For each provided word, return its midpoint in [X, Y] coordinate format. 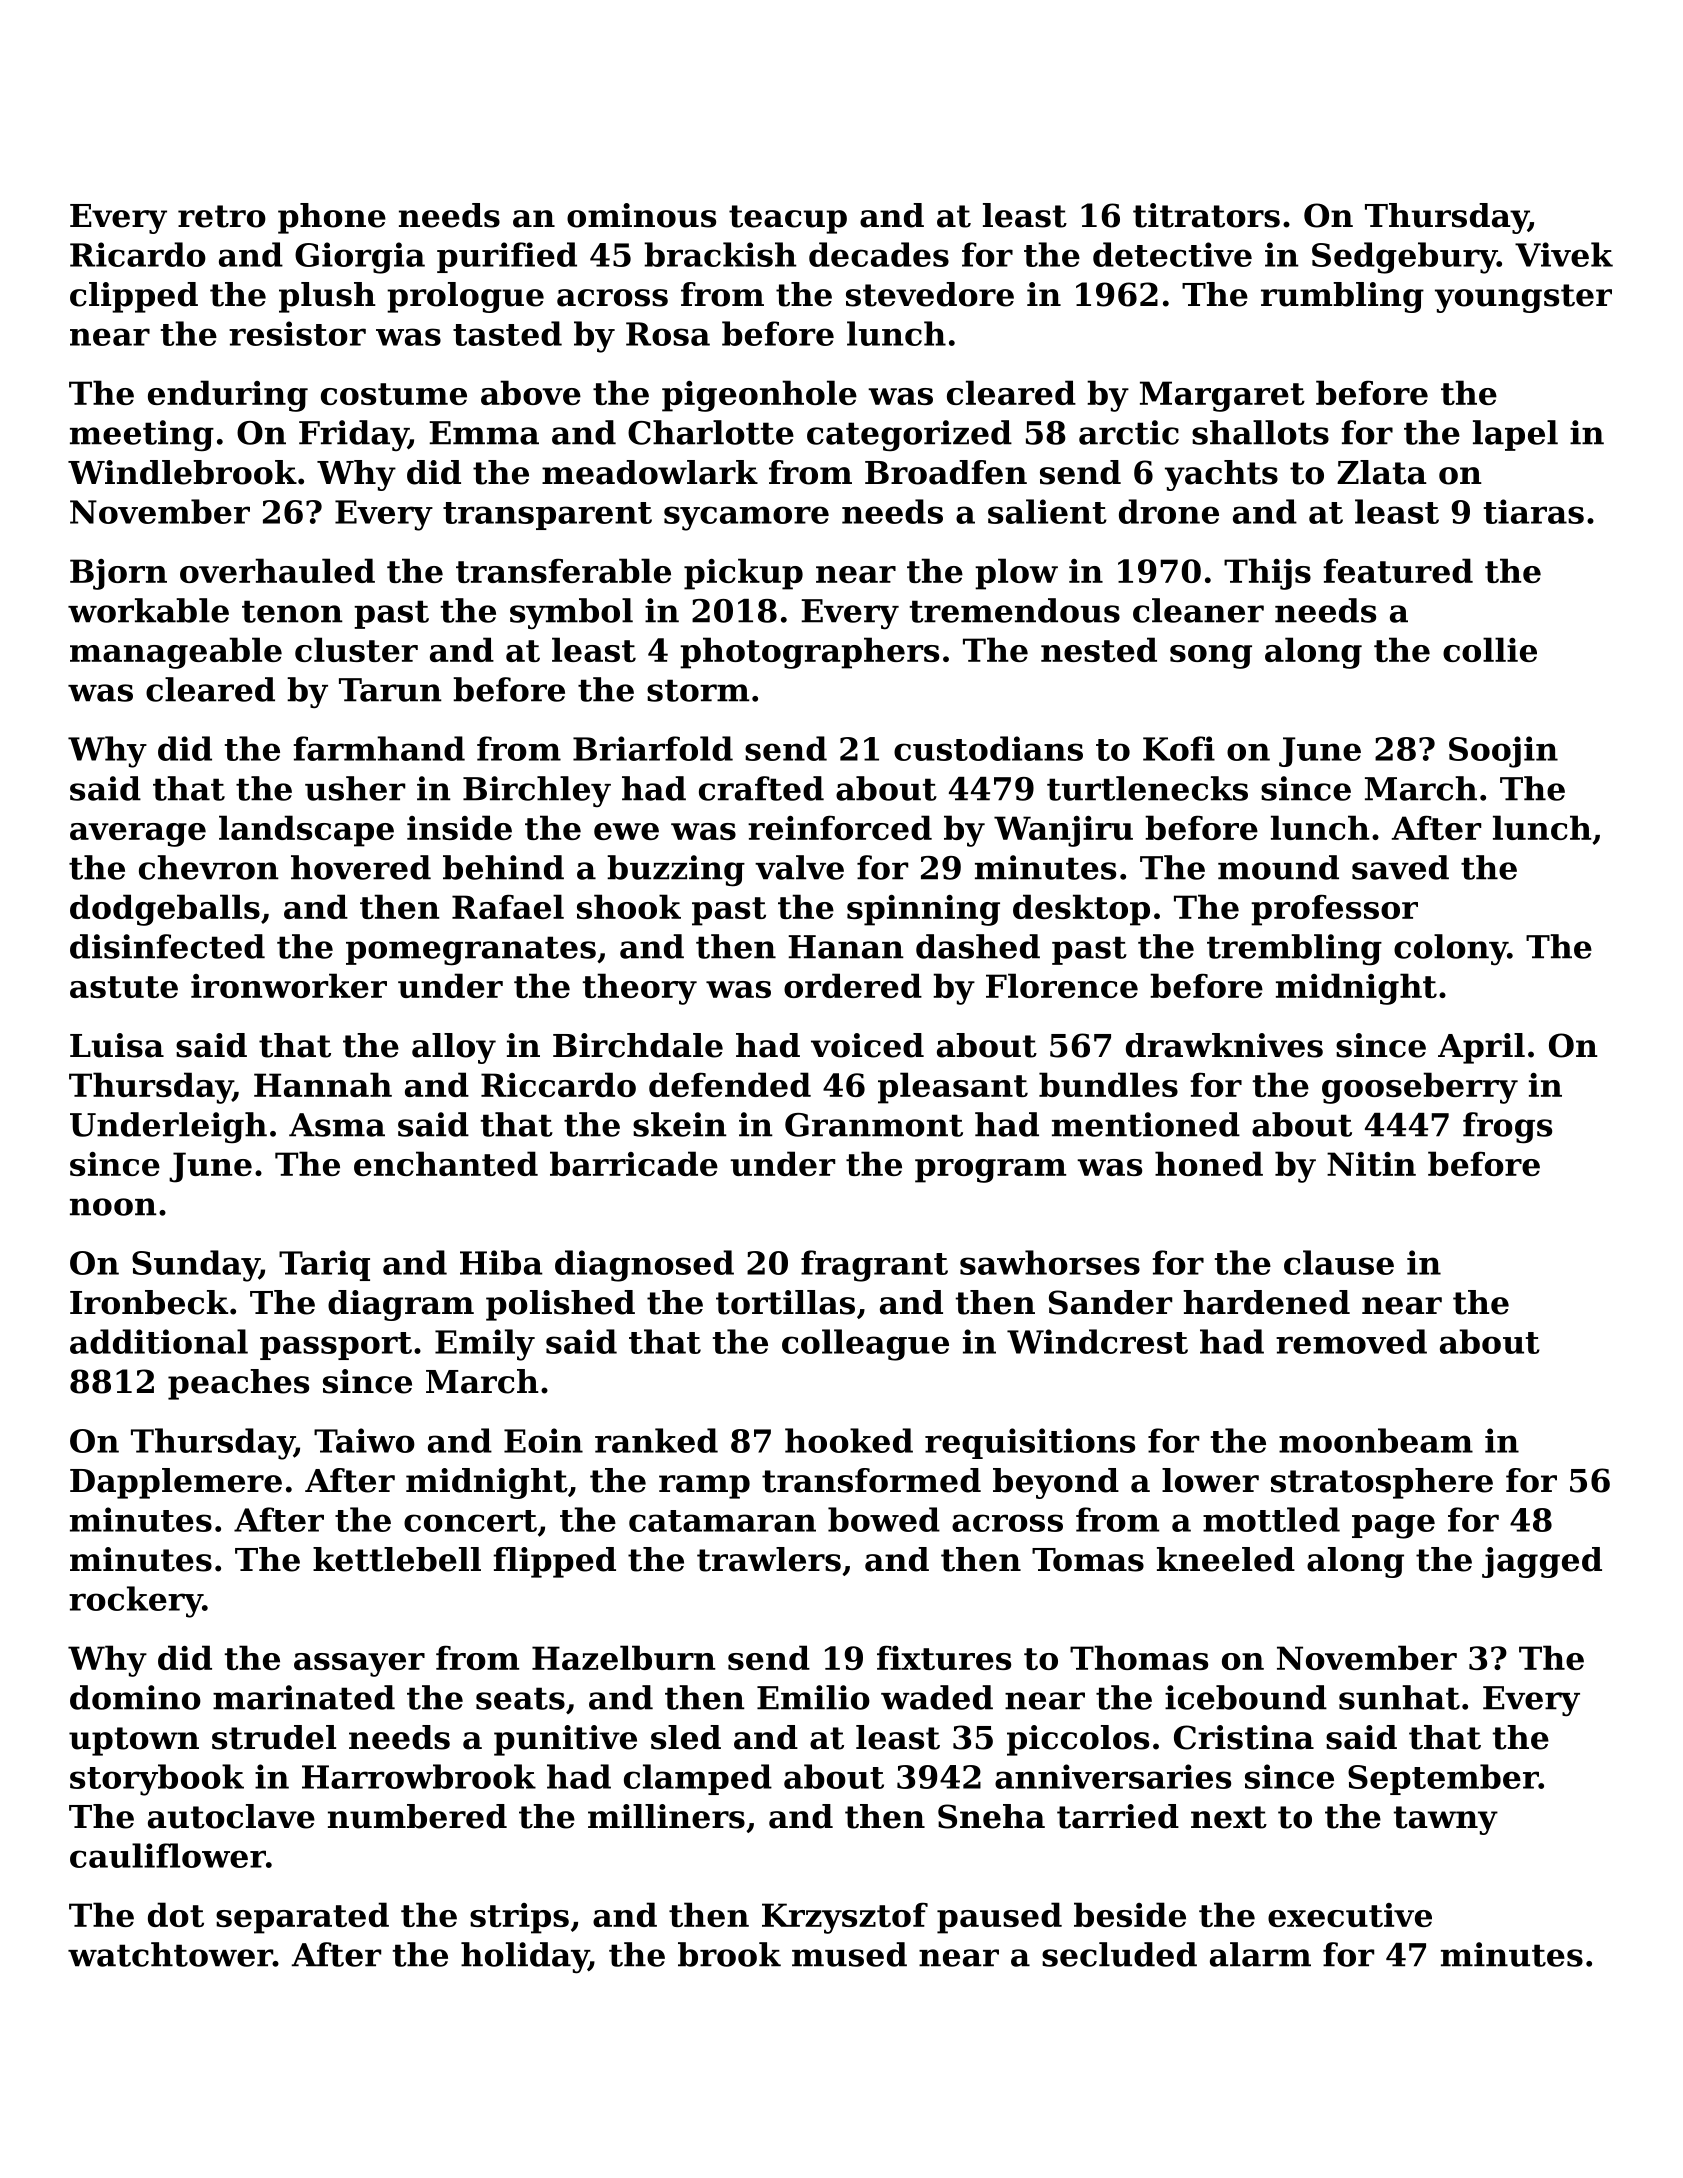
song [1211, 657]
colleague [865, 1345]
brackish [720, 254]
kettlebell [397, 1559]
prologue [465, 297]
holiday [525, 1958]
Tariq [324, 1265]
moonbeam [1376, 1440]
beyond [1056, 1483]
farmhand [379, 748]
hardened [1266, 1302]
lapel [1515, 435]
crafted [761, 788]
